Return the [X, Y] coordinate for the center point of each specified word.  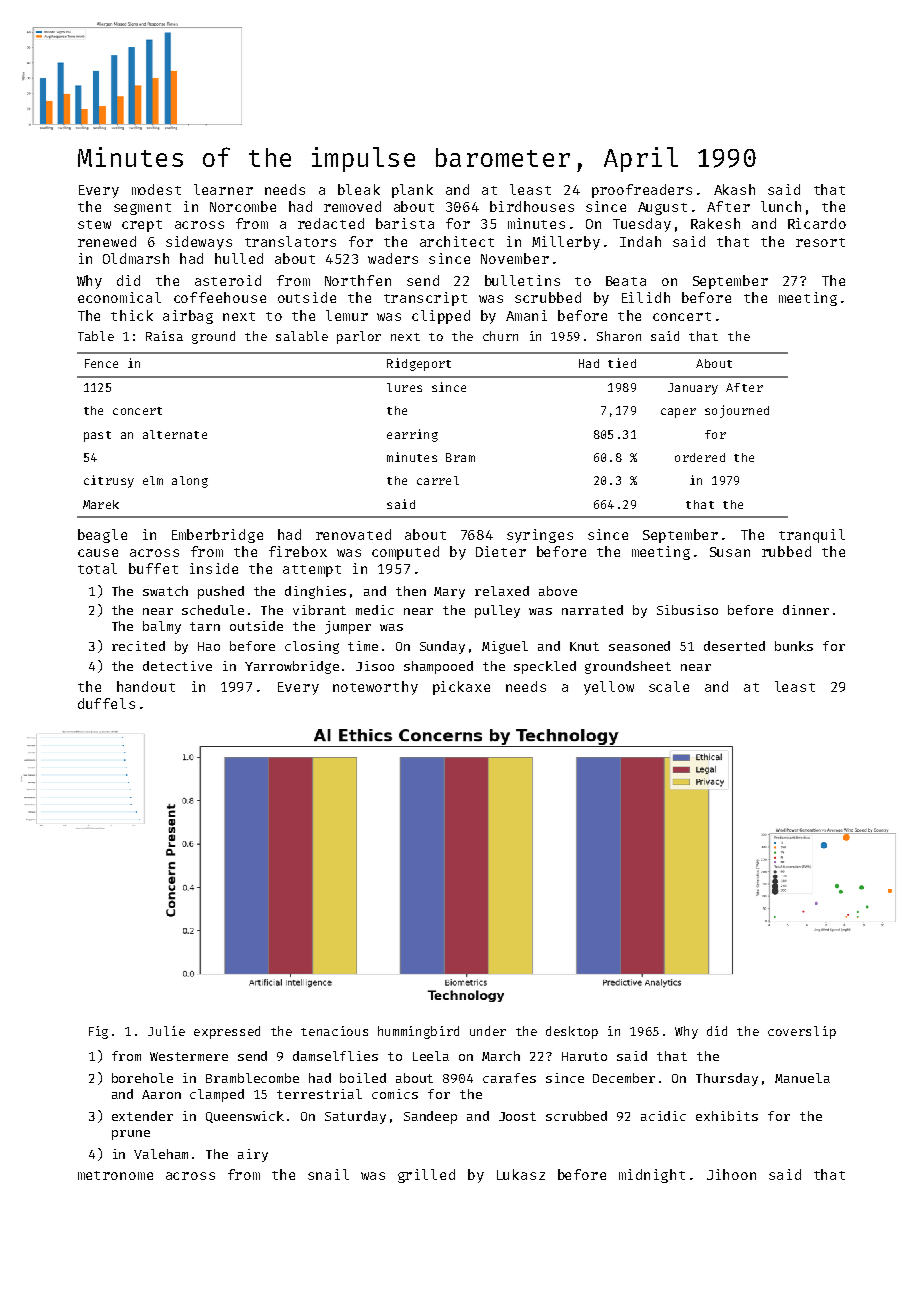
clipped [441, 317]
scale [669, 686]
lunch [781, 206]
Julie [166, 1031]
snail [328, 1174]
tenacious [334, 1031]
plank [412, 191]
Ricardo [817, 223]
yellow [609, 688]
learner [223, 189]
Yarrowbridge [292, 667]
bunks [794, 646]
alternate [175, 434]
